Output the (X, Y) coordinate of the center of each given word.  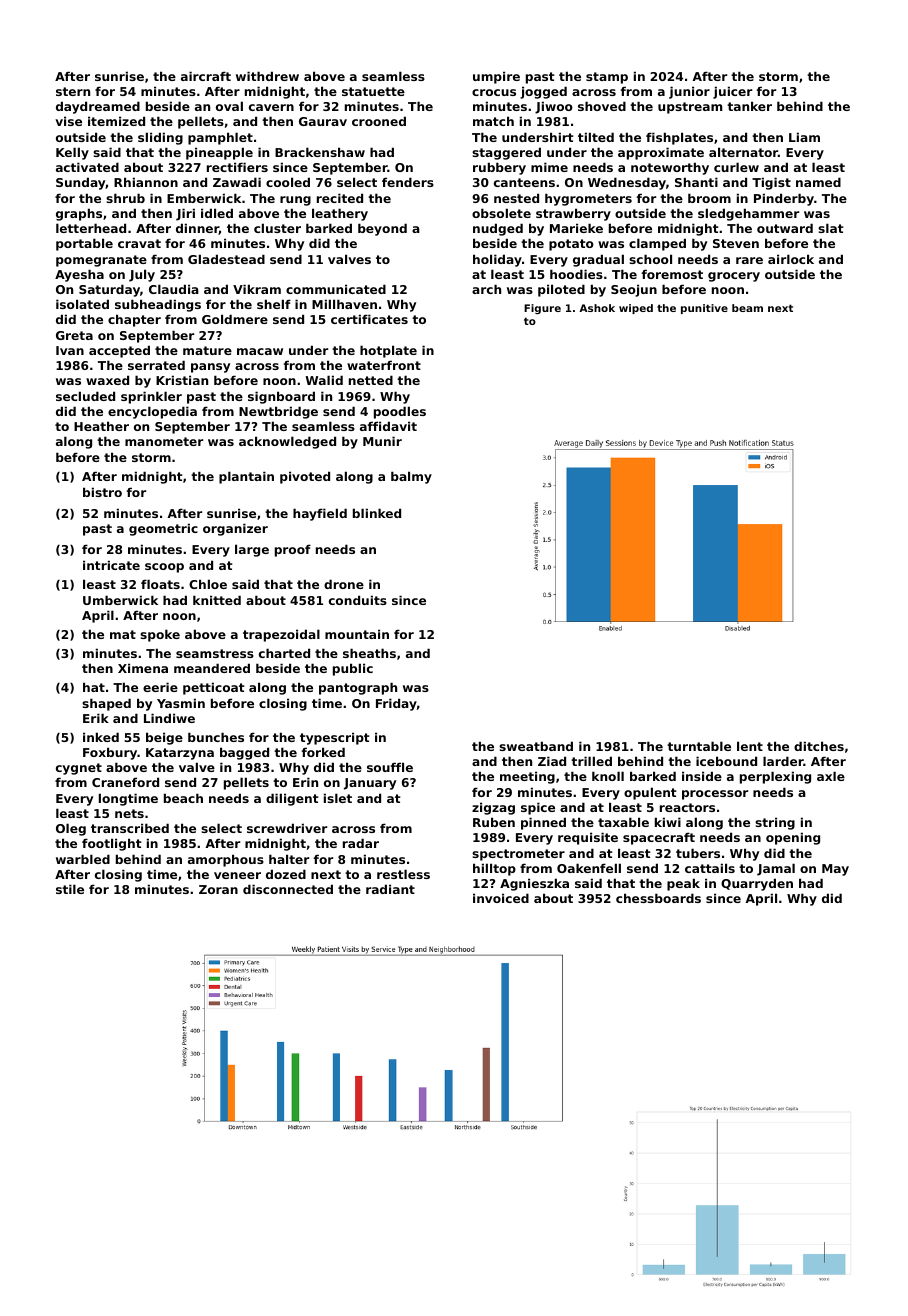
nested (516, 198)
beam (747, 308)
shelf (274, 304)
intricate (111, 565)
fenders (408, 182)
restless (403, 874)
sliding (160, 138)
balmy (411, 477)
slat (831, 228)
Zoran (218, 889)
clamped (657, 244)
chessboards (658, 898)
